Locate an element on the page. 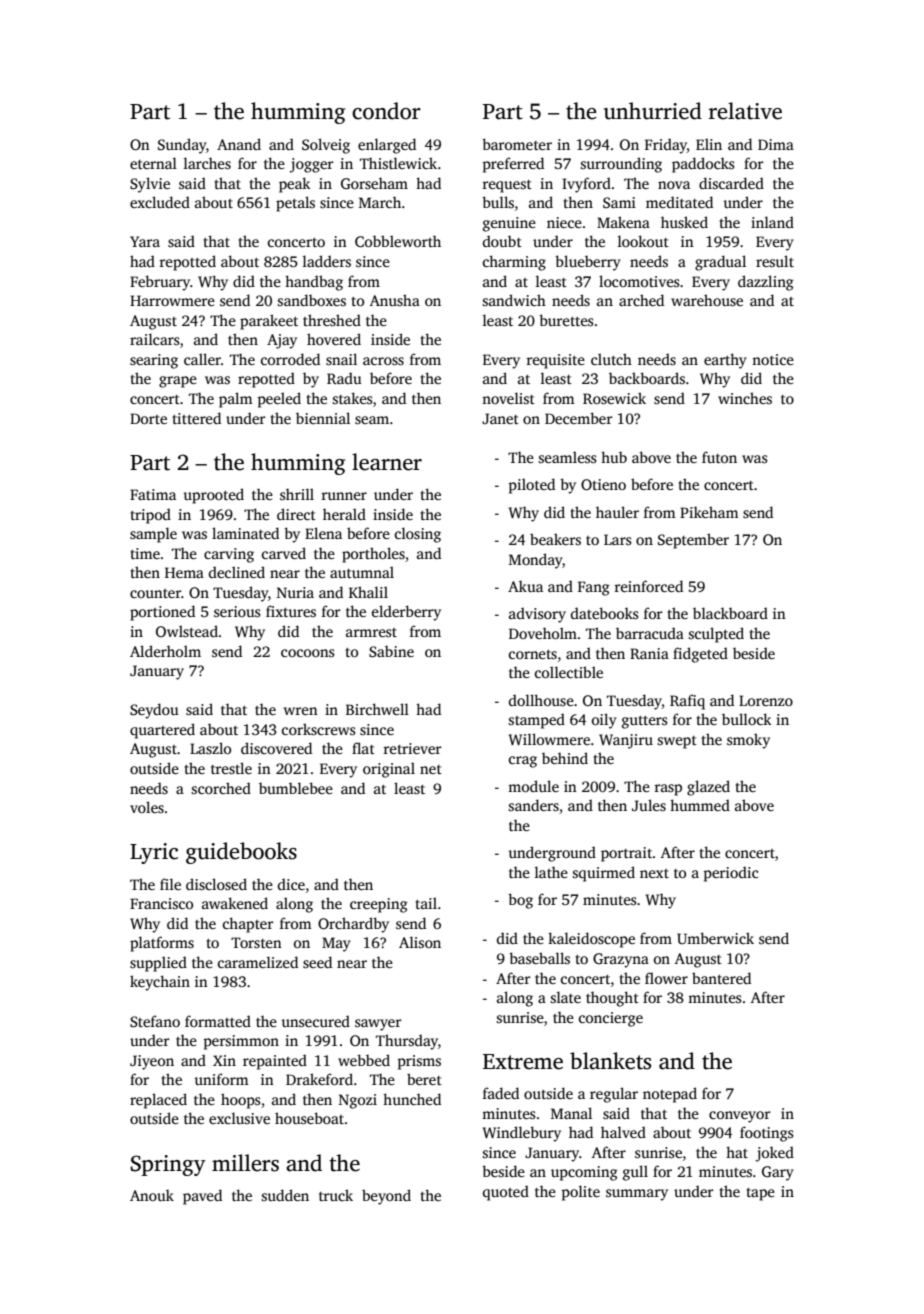  husked is located at coordinates (684, 222).
